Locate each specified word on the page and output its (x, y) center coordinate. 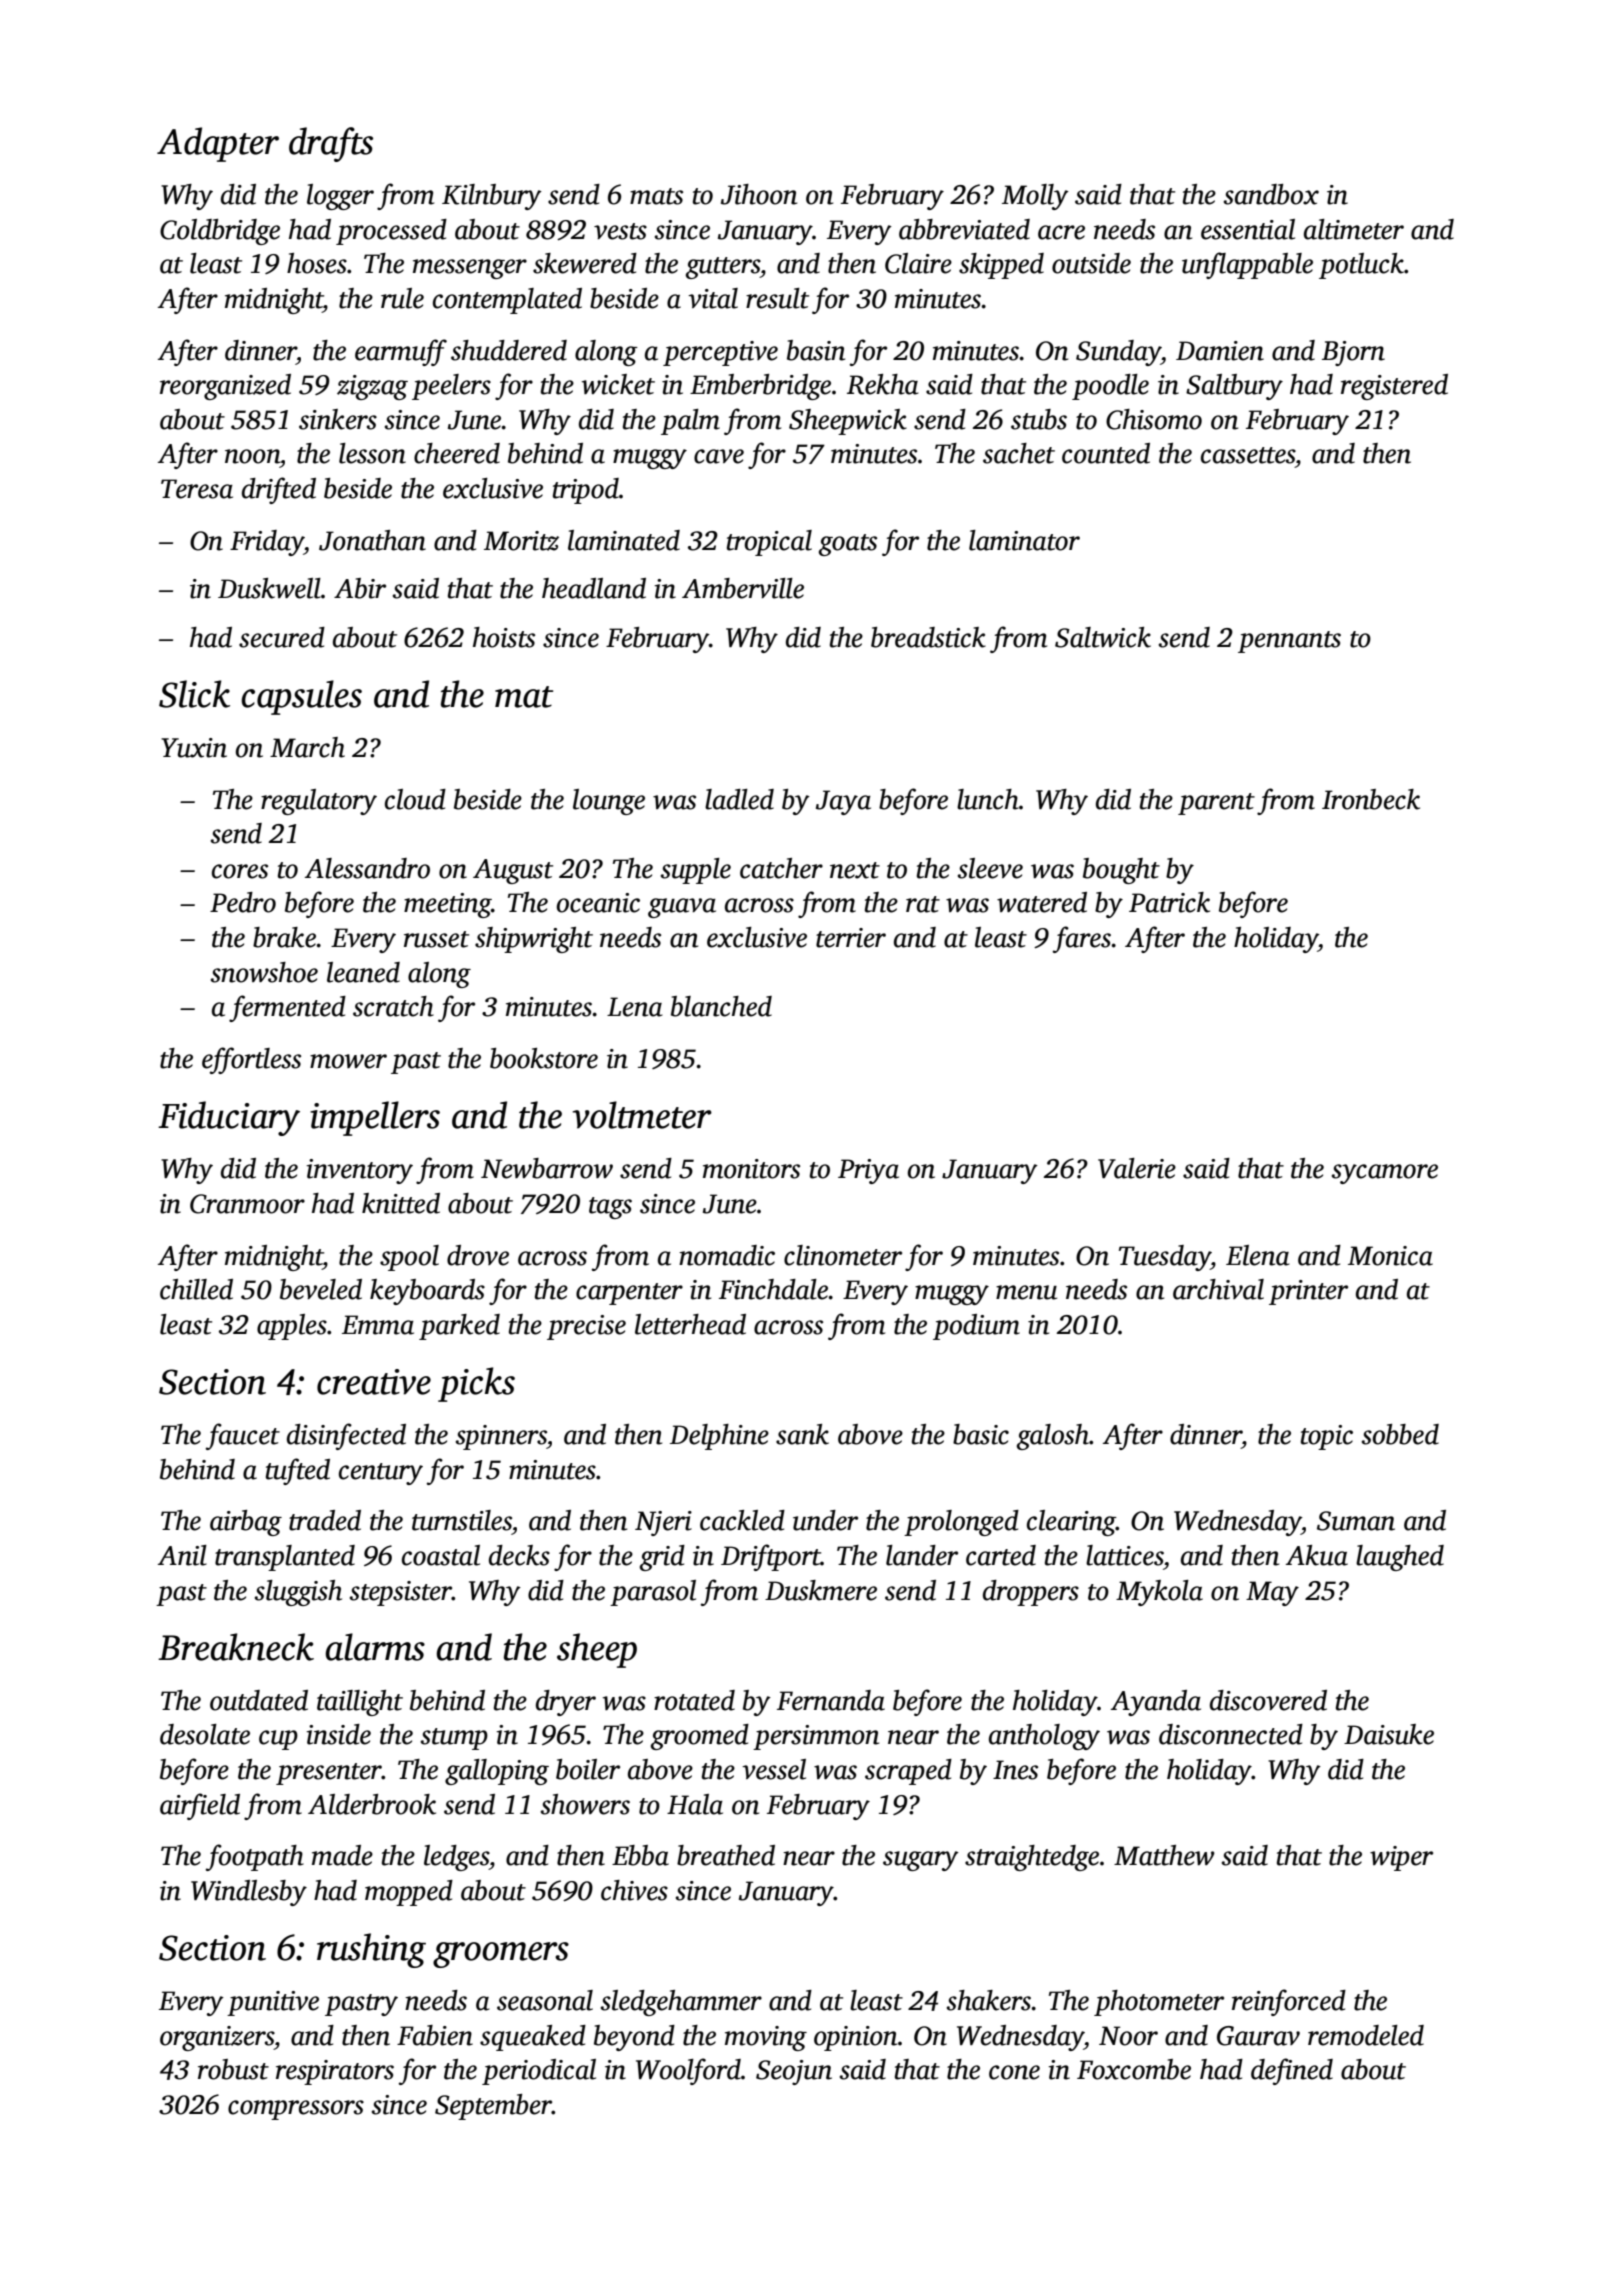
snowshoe (264, 972)
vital (713, 298)
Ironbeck (1371, 799)
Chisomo (1154, 419)
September (493, 2107)
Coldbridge (220, 232)
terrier (851, 938)
